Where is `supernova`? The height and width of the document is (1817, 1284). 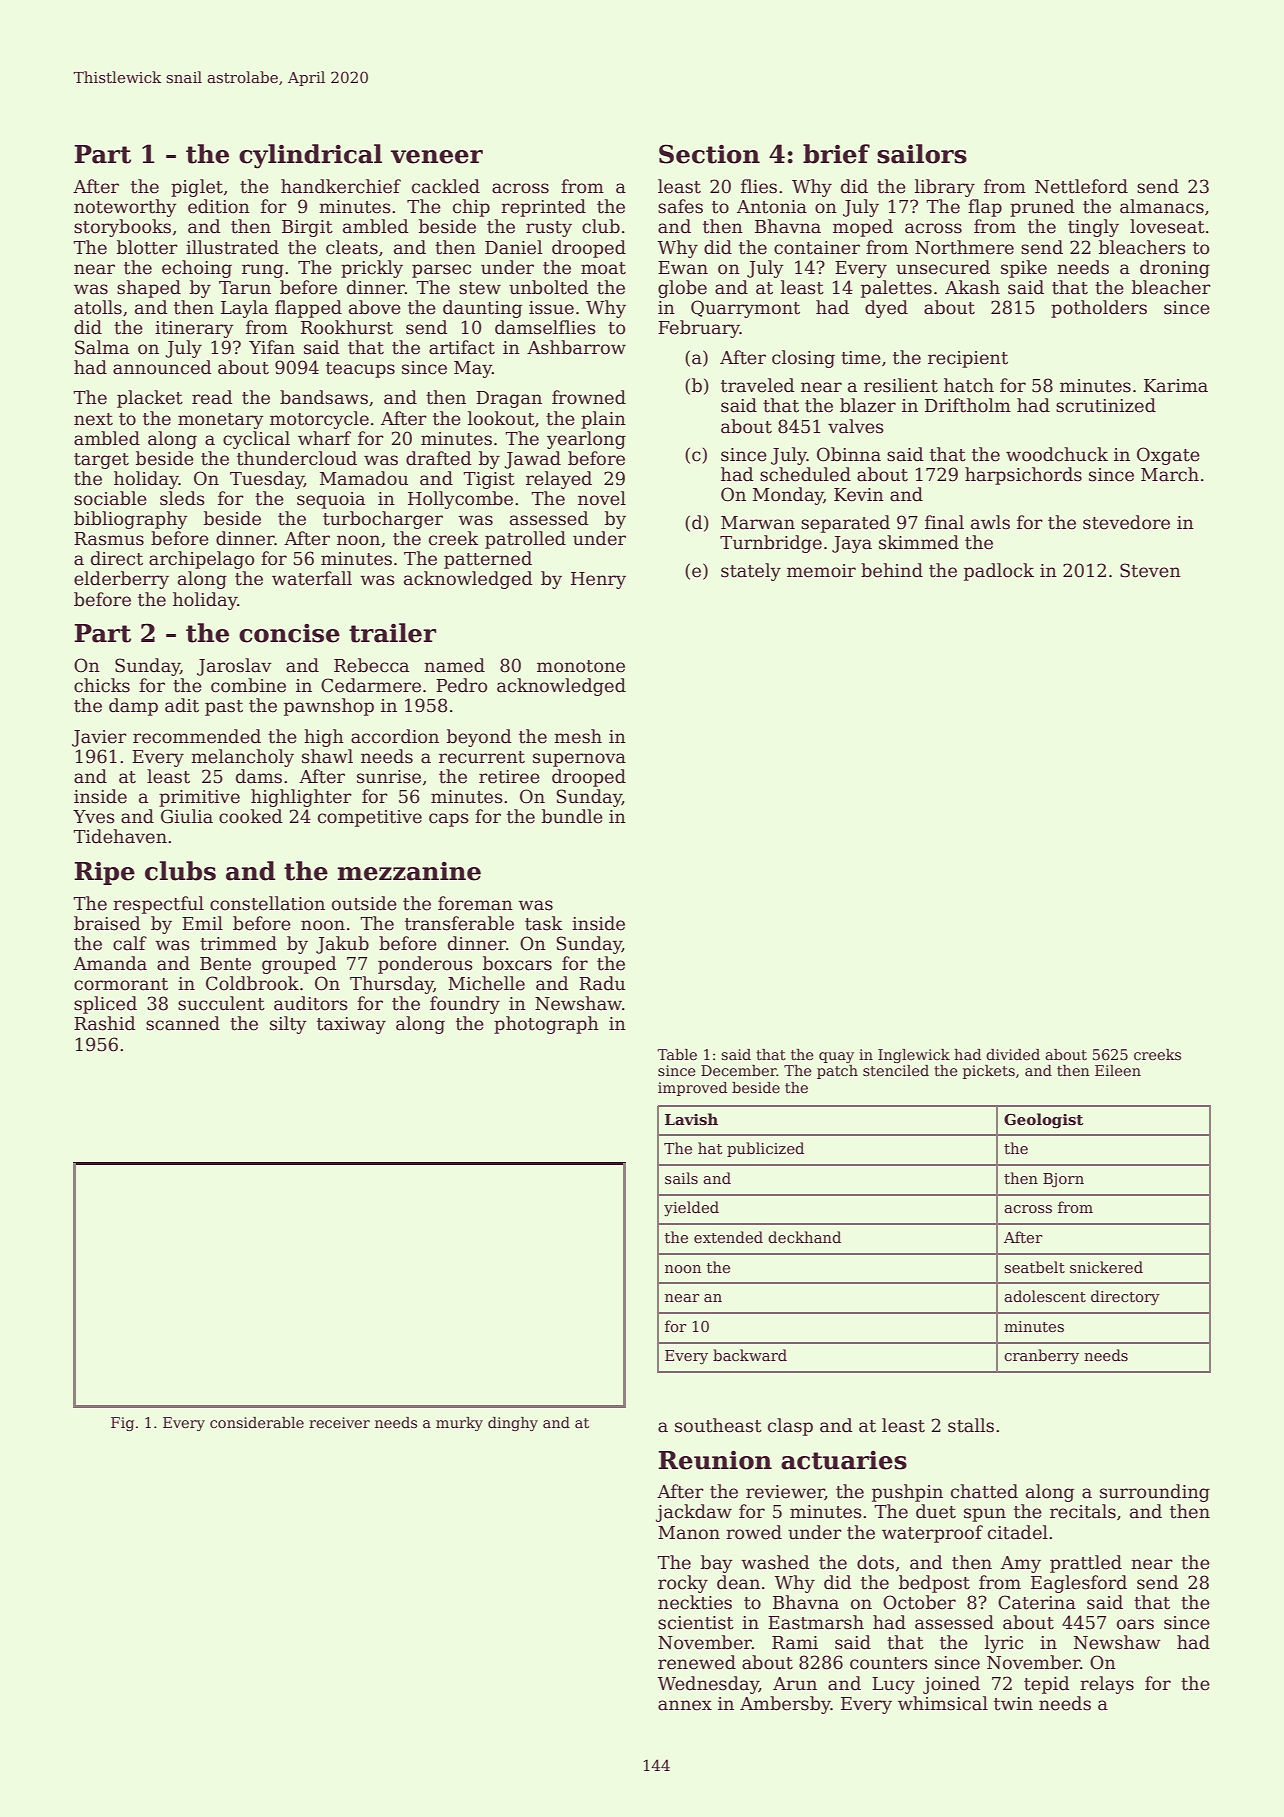
supernova is located at coordinates (579, 760).
